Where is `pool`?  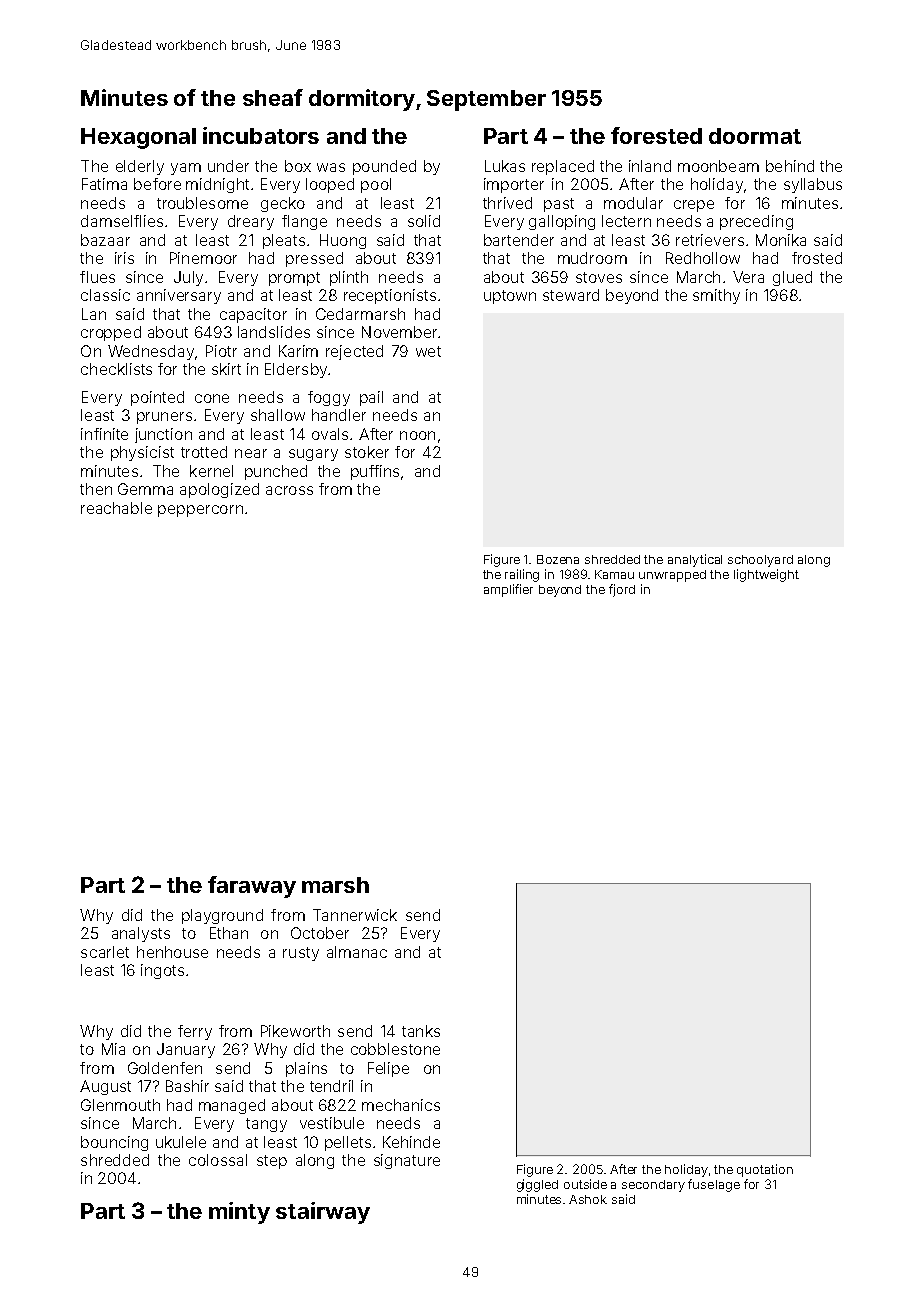
pool is located at coordinates (376, 185).
